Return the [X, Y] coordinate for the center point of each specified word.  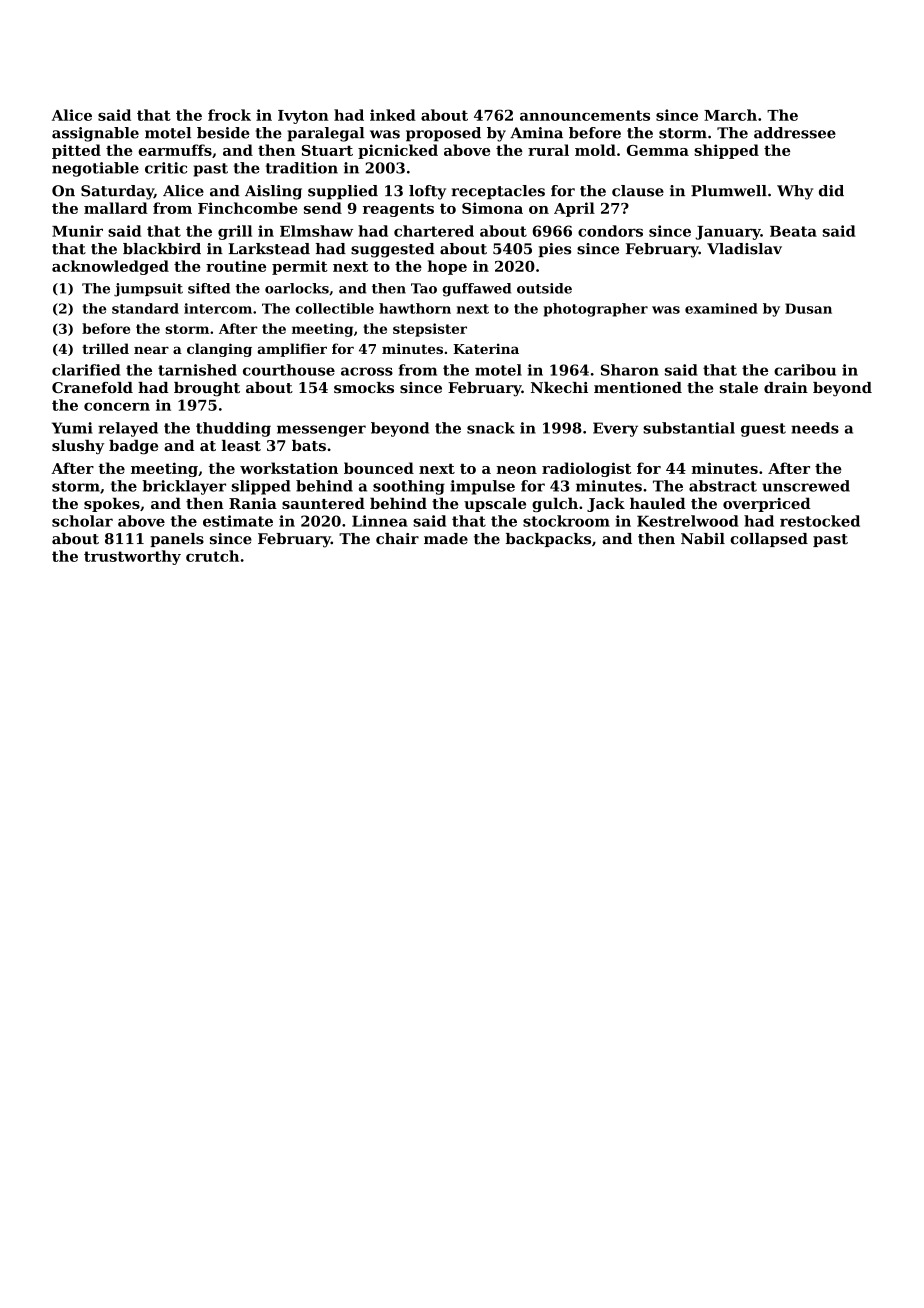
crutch [212, 556]
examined [721, 308]
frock [229, 115]
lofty [427, 192]
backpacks [548, 540]
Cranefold [92, 387]
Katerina [486, 348]
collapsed [769, 540]
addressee [795, 133]
